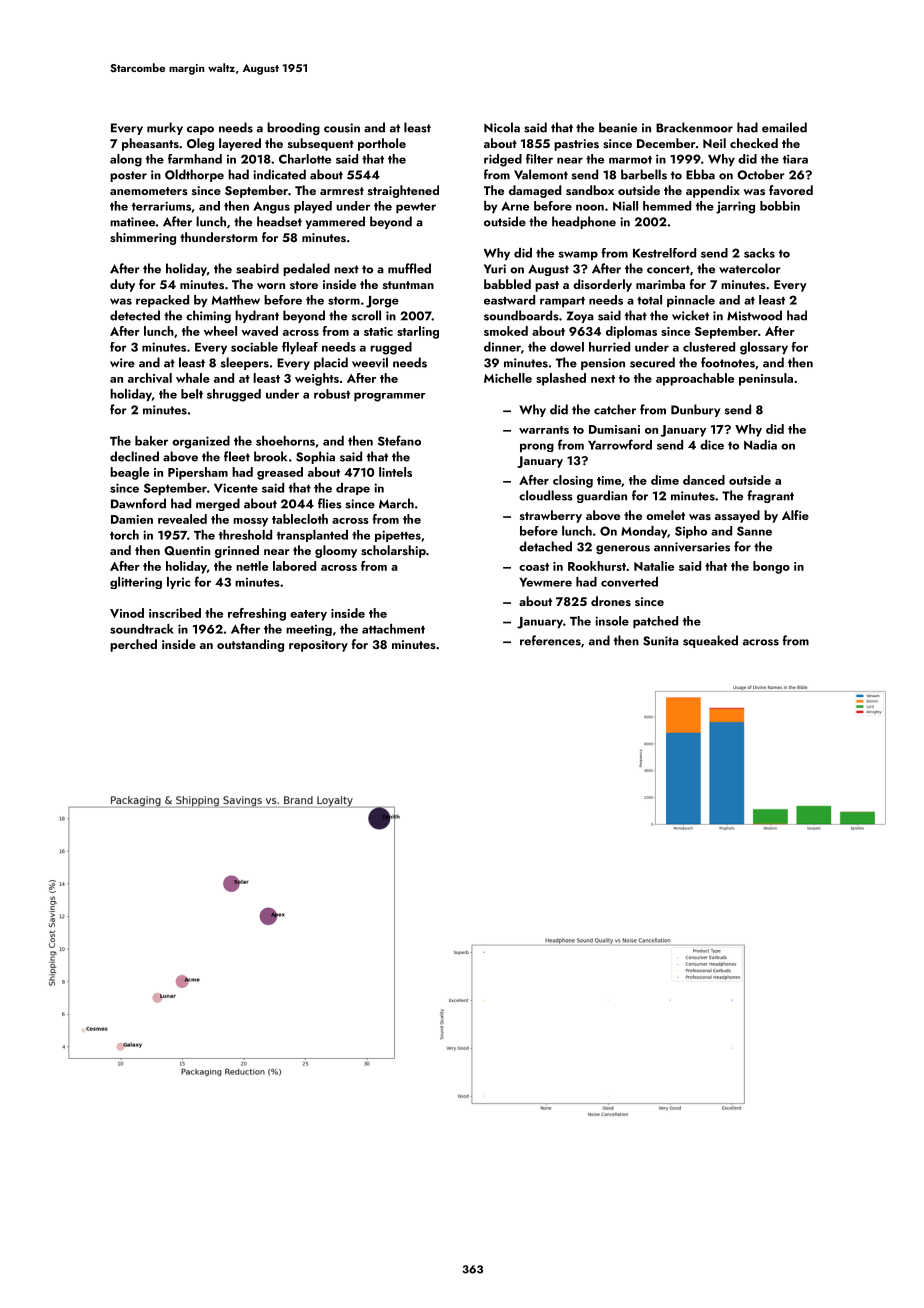 The width and height of the screenshot is (924, 1308). What do you see at coordinates (382, 144) in the screenshot?
I see `porthole` at bounding box center [382, 144].
